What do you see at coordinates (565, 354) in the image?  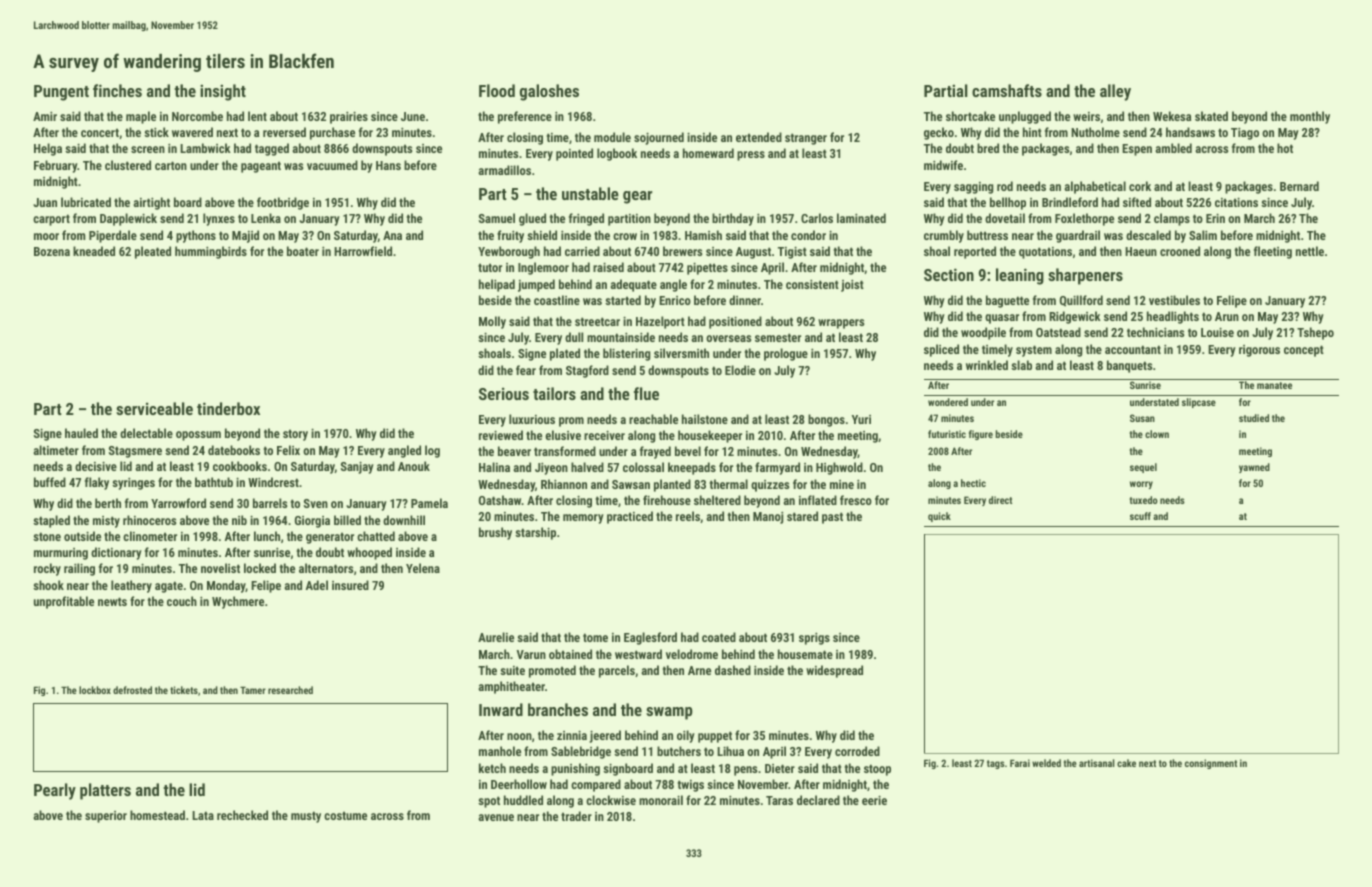 I see `plated` at bounding box center [565, 354].
